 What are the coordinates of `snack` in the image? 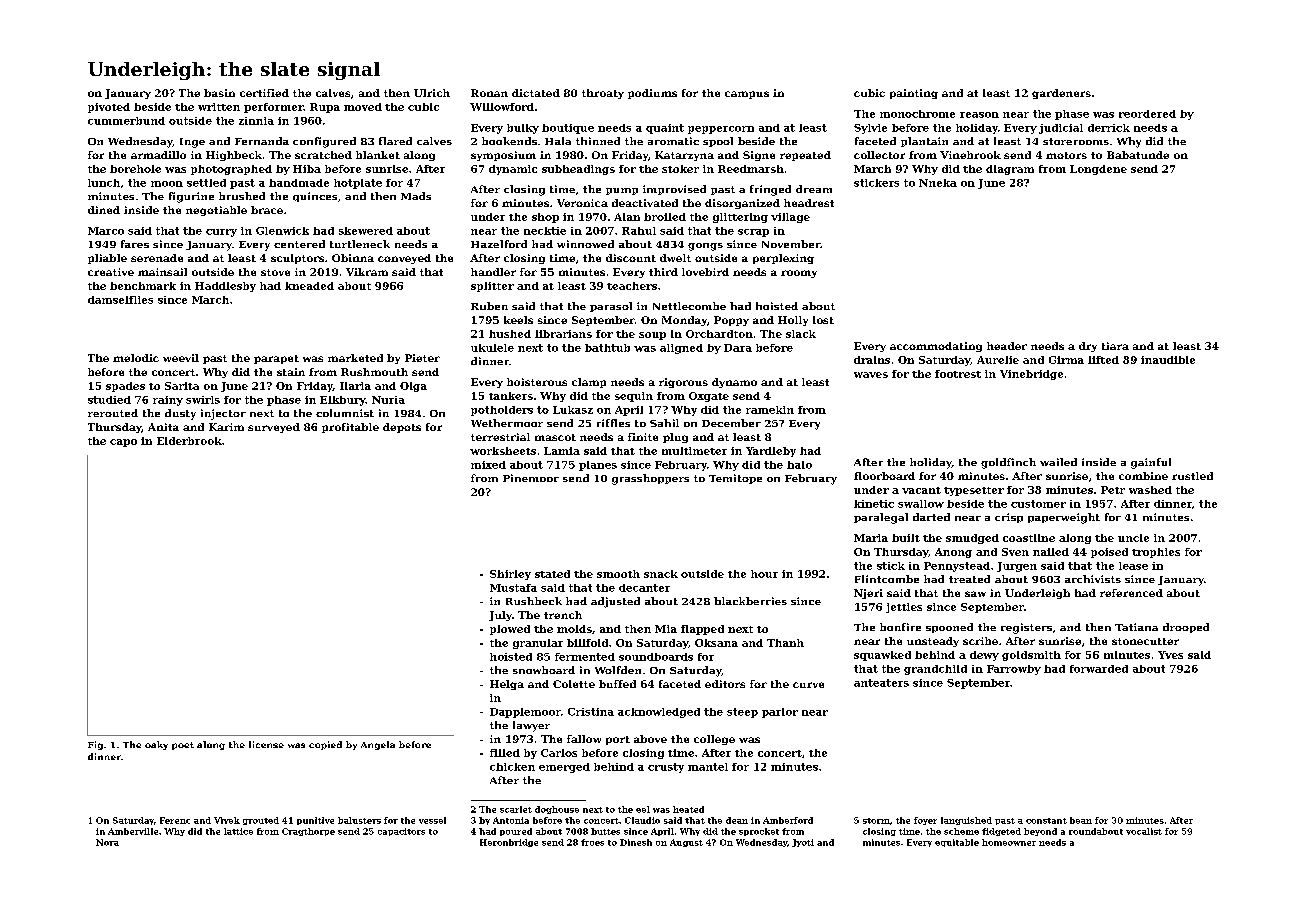 It's located at (661, 574).
